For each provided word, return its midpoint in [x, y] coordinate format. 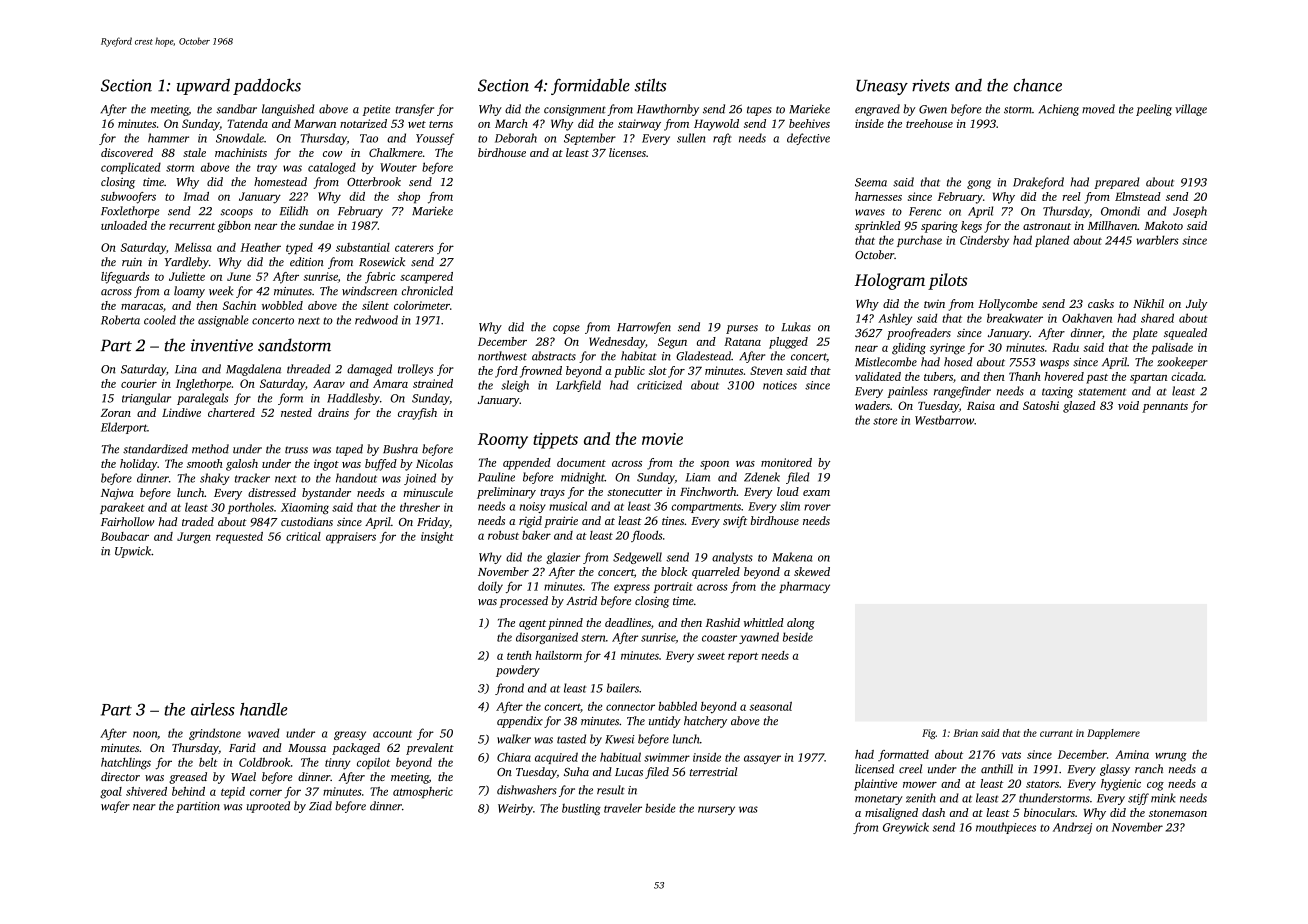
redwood [376, 320]
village [1191, 110]
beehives [809, 123]
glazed [1079, 407]
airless [213, 709]
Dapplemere [1113, 734]
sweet [711, 656]
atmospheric [423, 792]
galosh [242, 465]
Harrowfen [644, 328]
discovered [127, 152]
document [581, 462]
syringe [947, 349]
